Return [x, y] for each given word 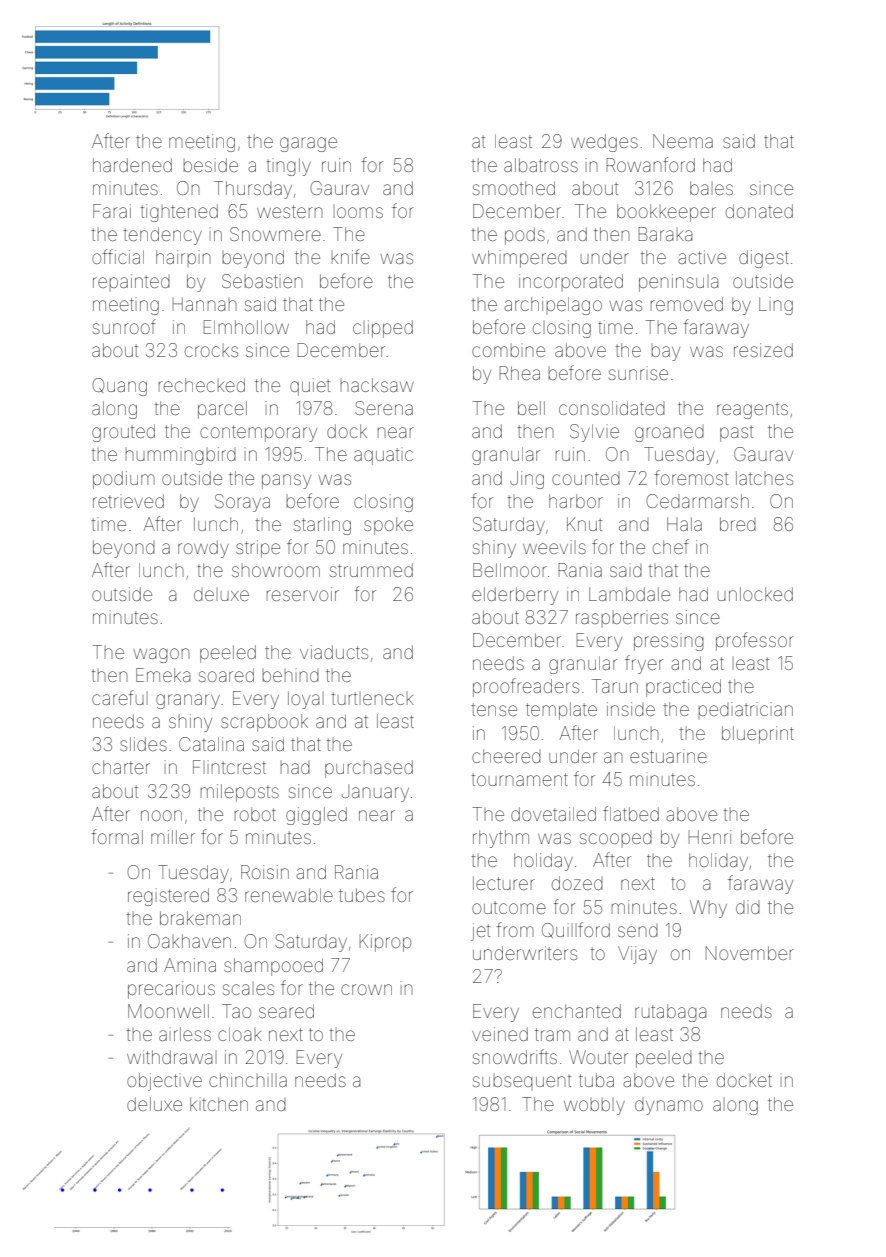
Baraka [666, 234]
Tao [236, 1011]
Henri [710, 837]
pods [525, 236]
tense [494, 709]
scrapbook [264, 723]
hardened [132, 165]
